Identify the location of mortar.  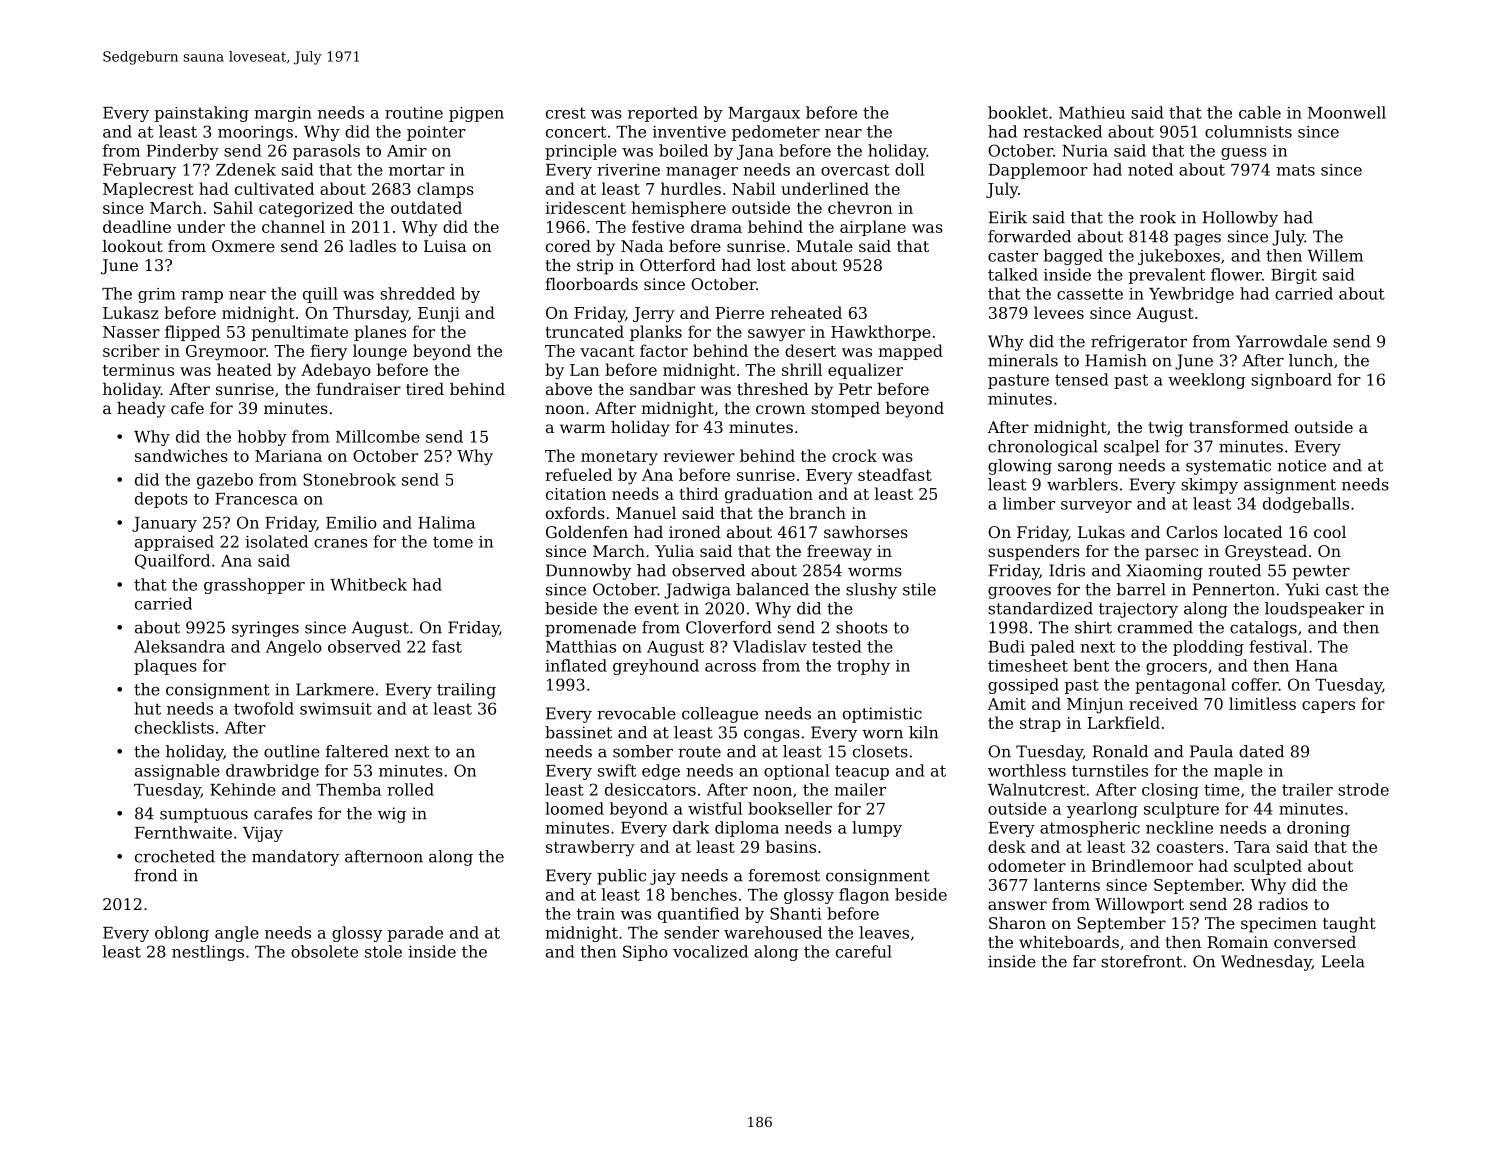
(417, 170).
